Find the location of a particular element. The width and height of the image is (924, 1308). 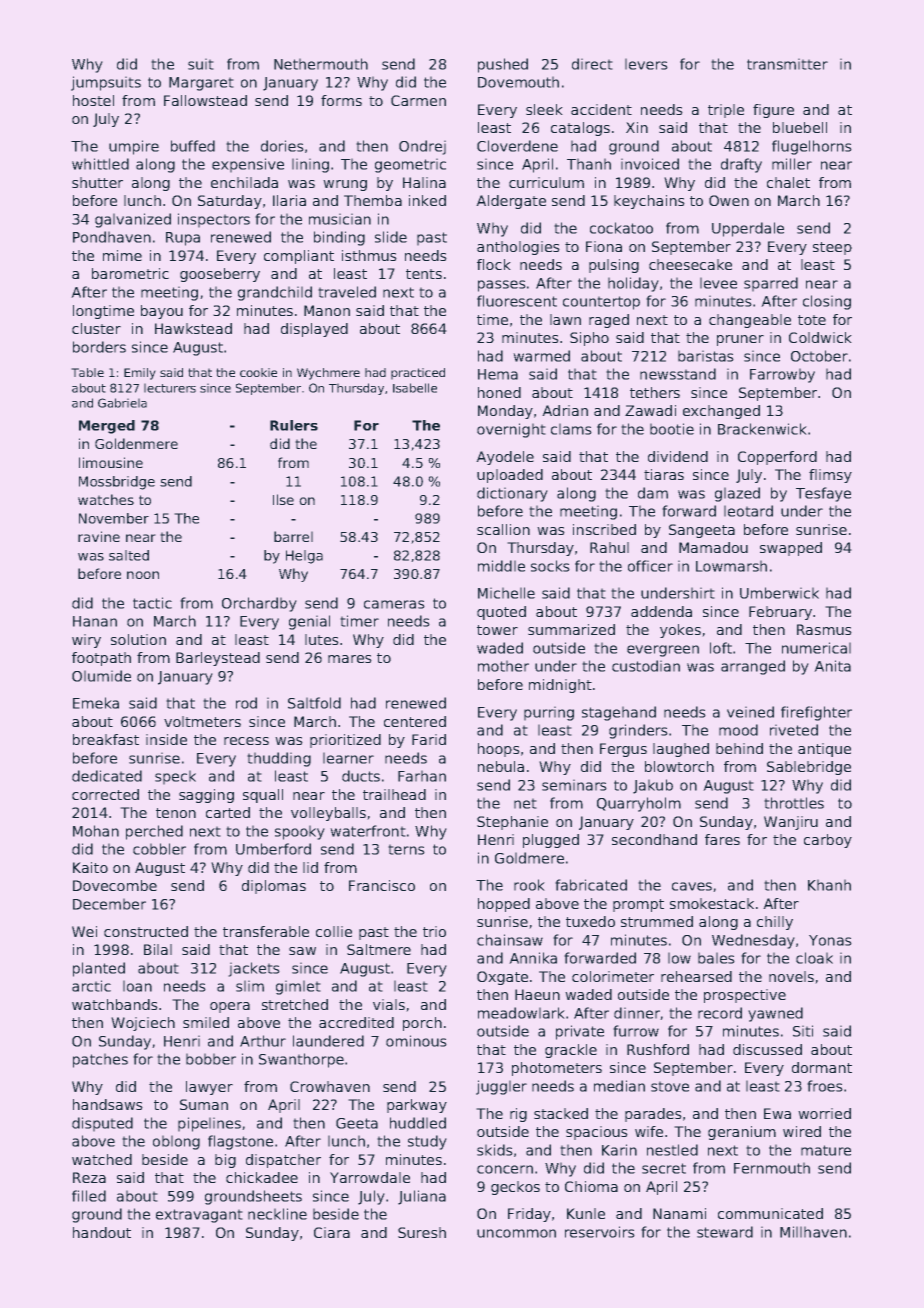

dividend is located at coordinates (678, 456).
